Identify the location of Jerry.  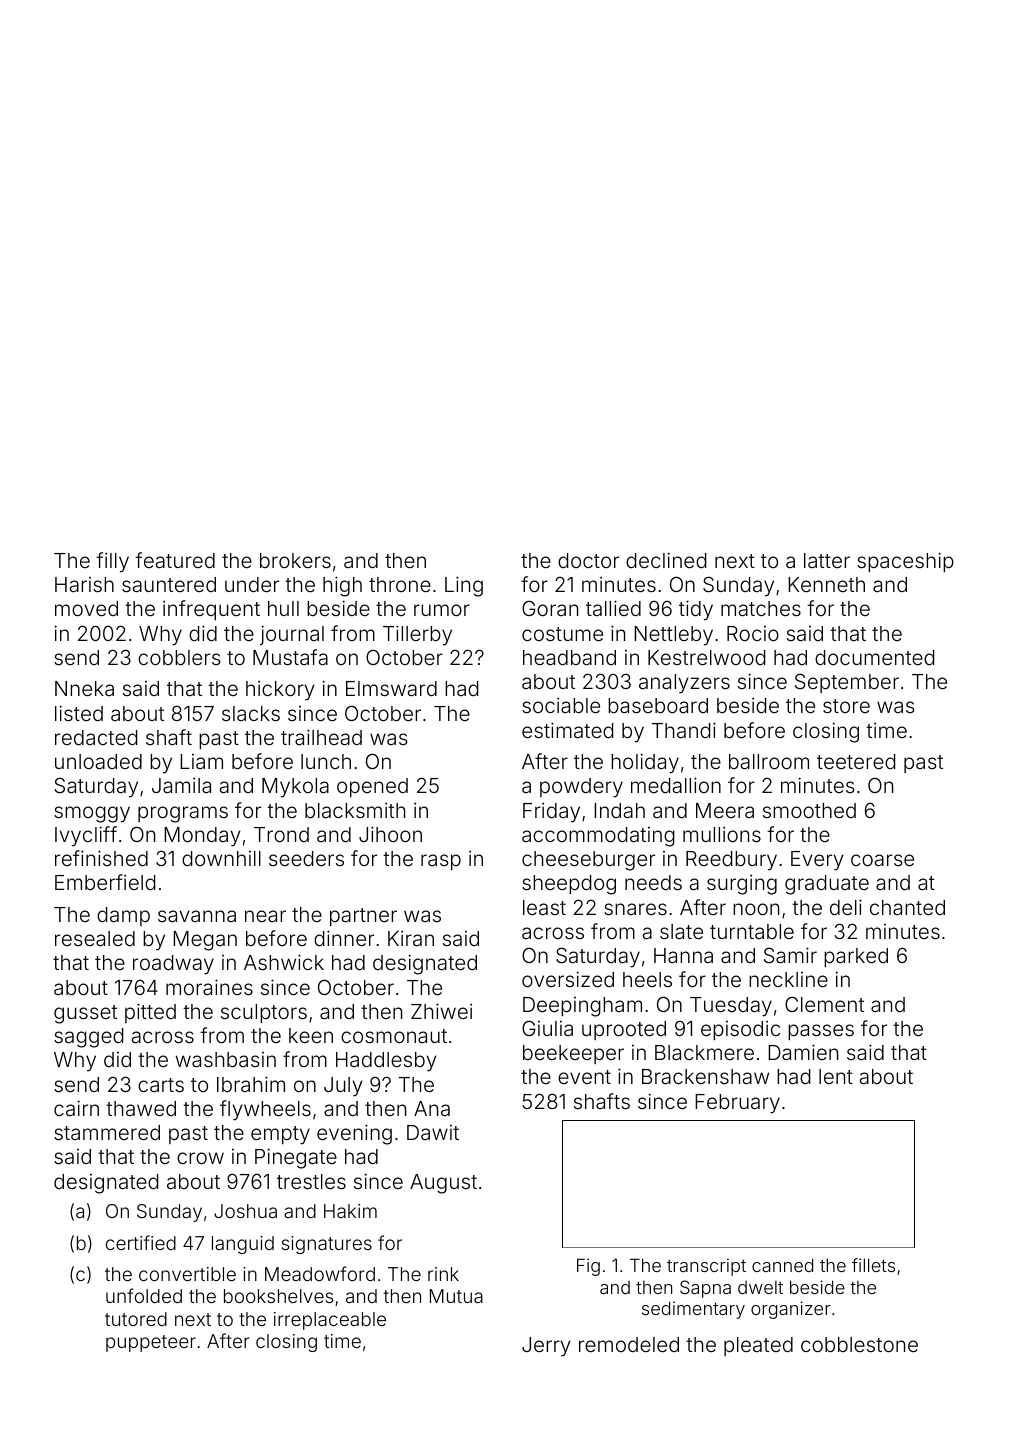
(546, 1347).
